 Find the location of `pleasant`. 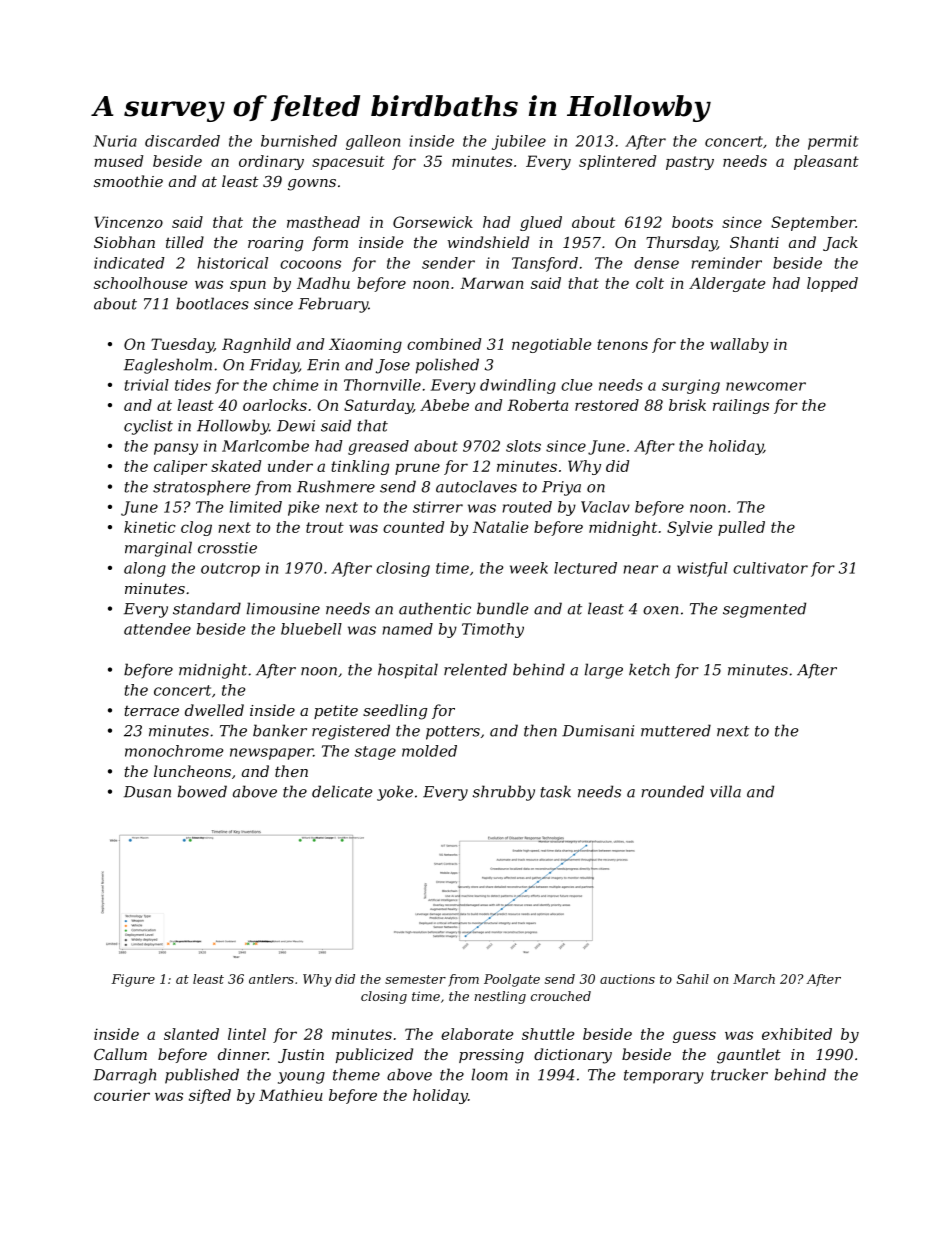

pleasant is located at coordinates (826, 162).
